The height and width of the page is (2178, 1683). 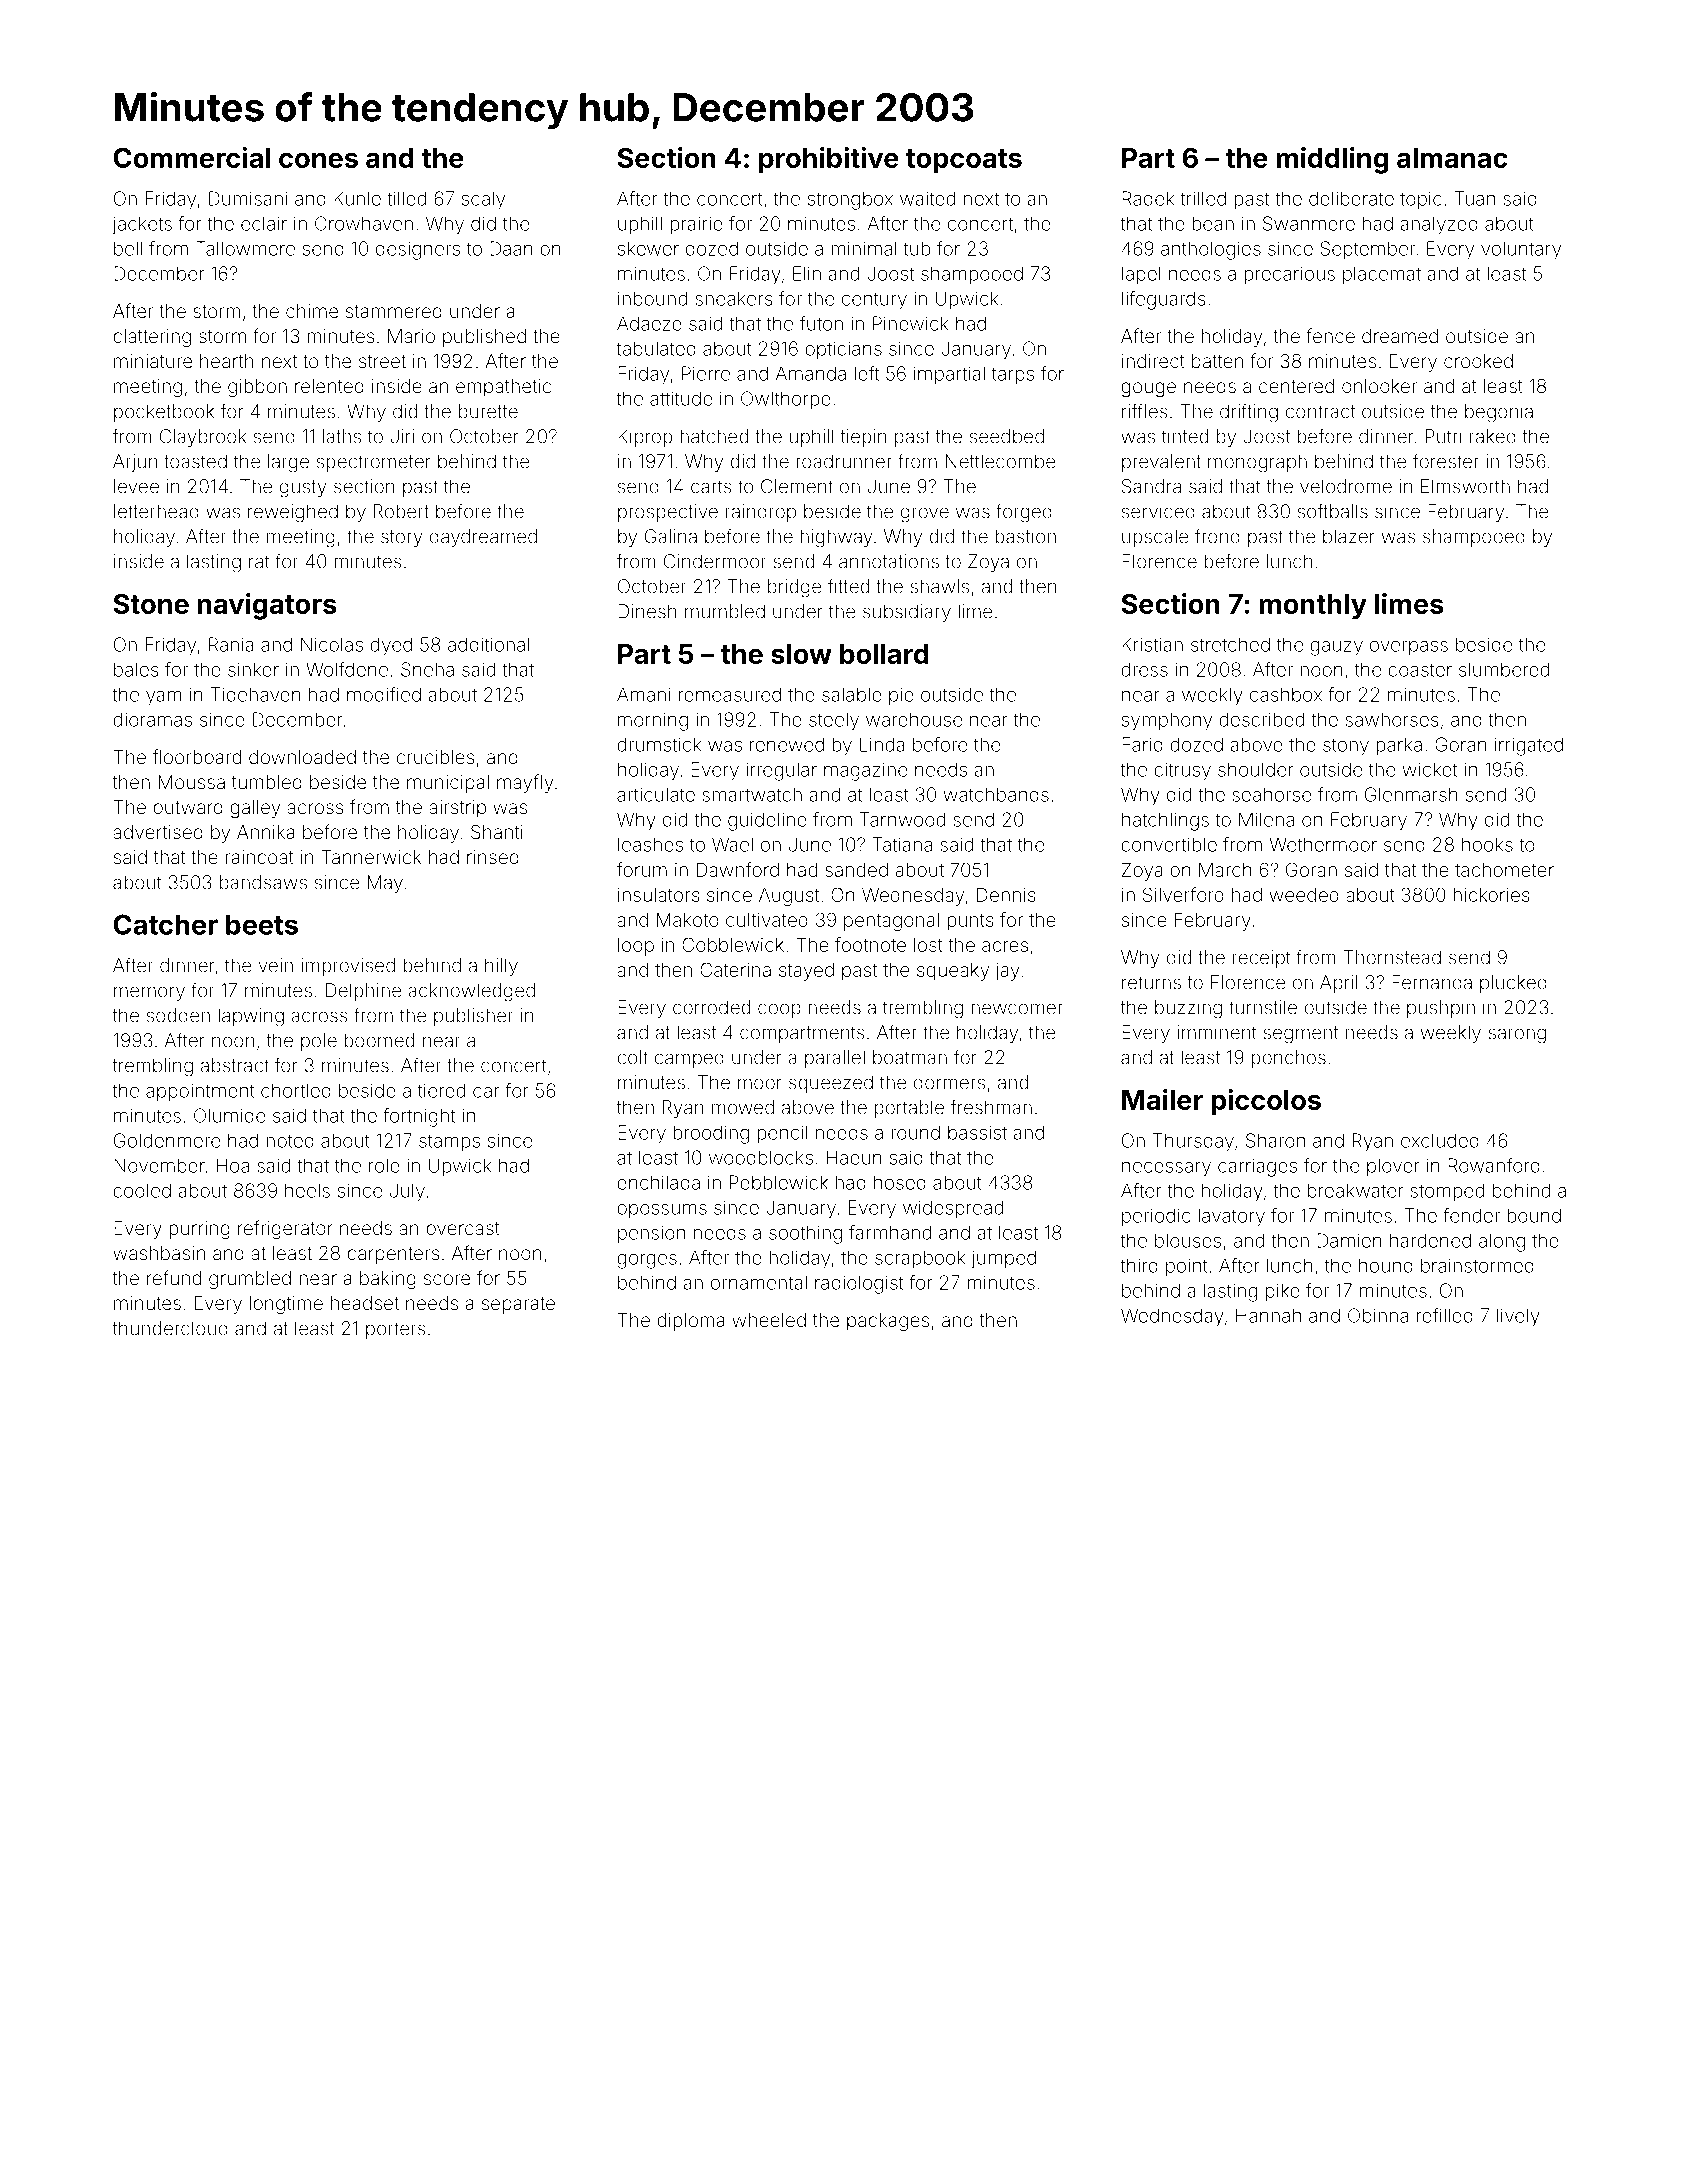 What do you see at coordinates (1478, 361) in the page?
I see `crooked` at bounding box center [1478, 361].
